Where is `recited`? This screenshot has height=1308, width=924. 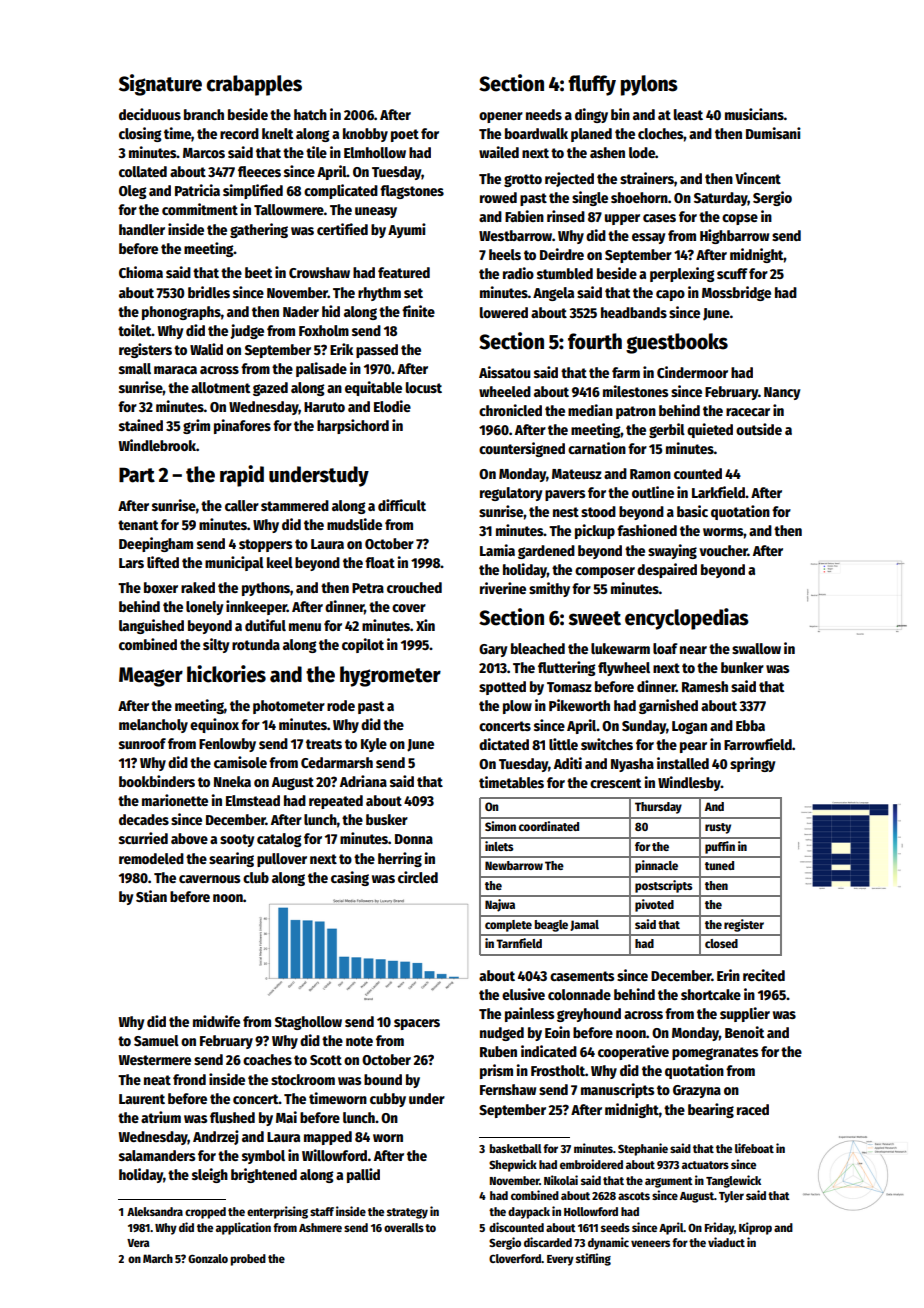
recited is located at coordinates (764, 975).
